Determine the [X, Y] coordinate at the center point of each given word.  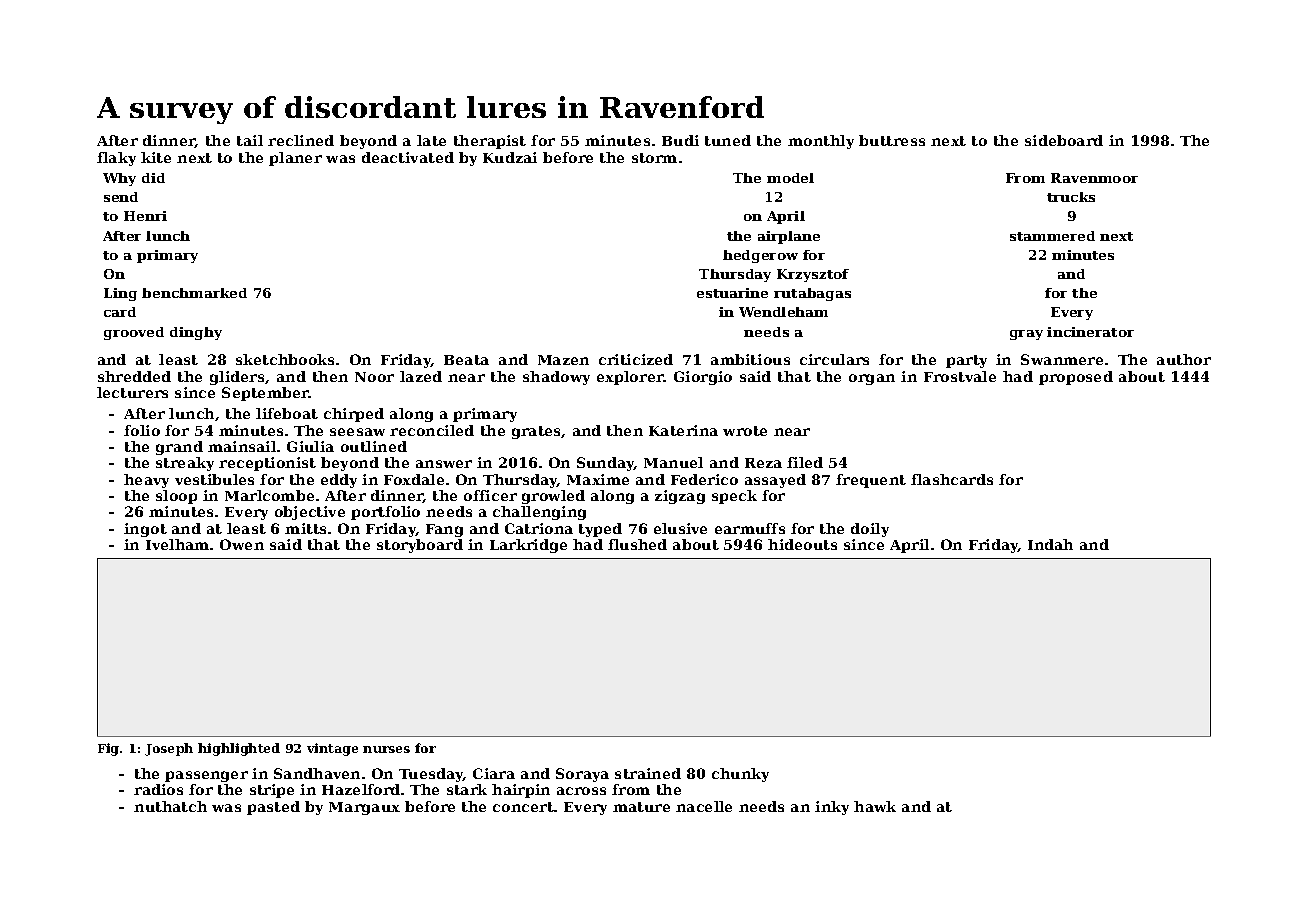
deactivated [408, 157]
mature [641, 807]
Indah [1050, 544]
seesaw [357, 432]
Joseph [169, 749]
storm [654, 158]
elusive [680, 528]
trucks [1071, 197]
